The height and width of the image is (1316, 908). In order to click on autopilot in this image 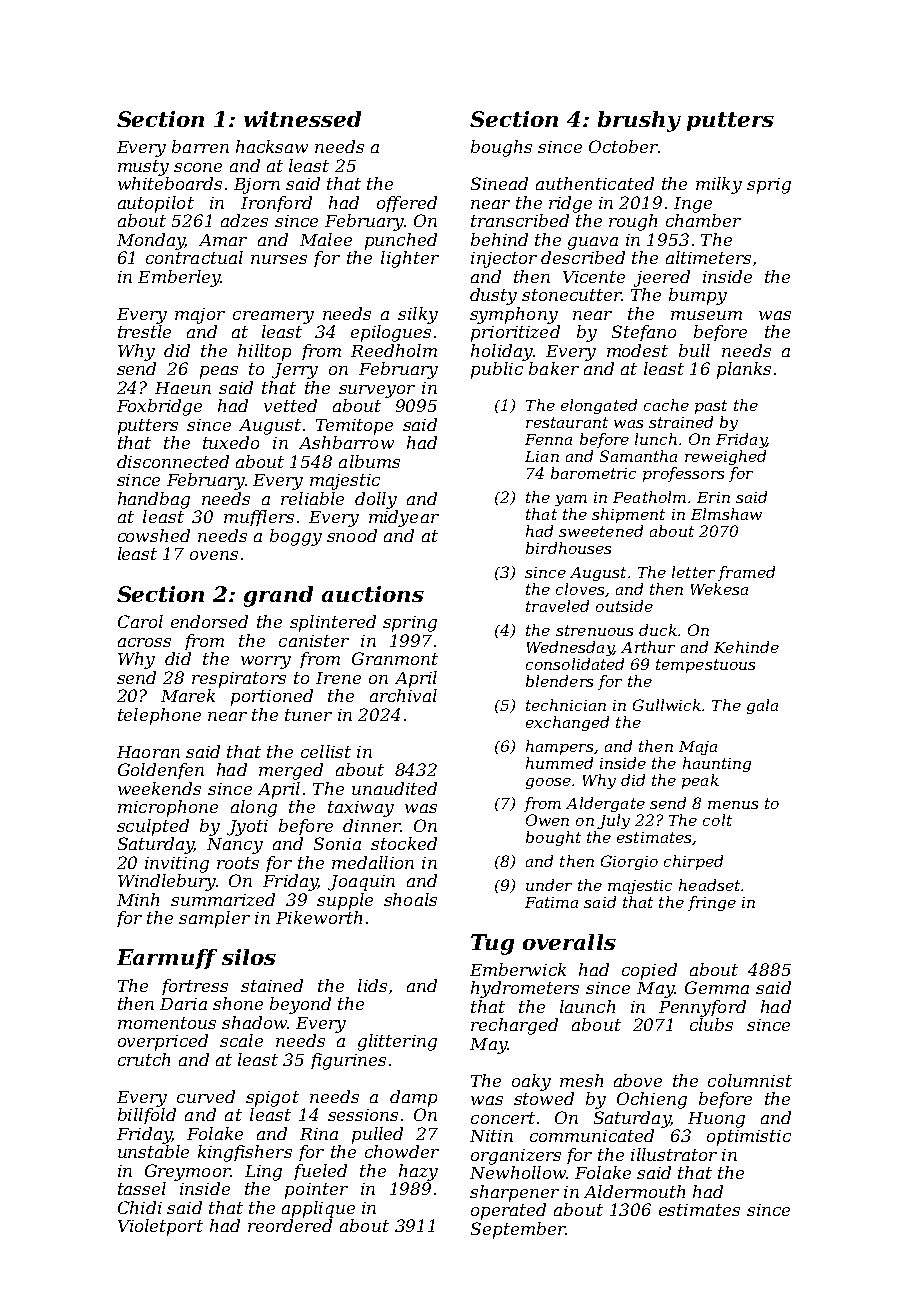, I will do `click(156, 204)`.
